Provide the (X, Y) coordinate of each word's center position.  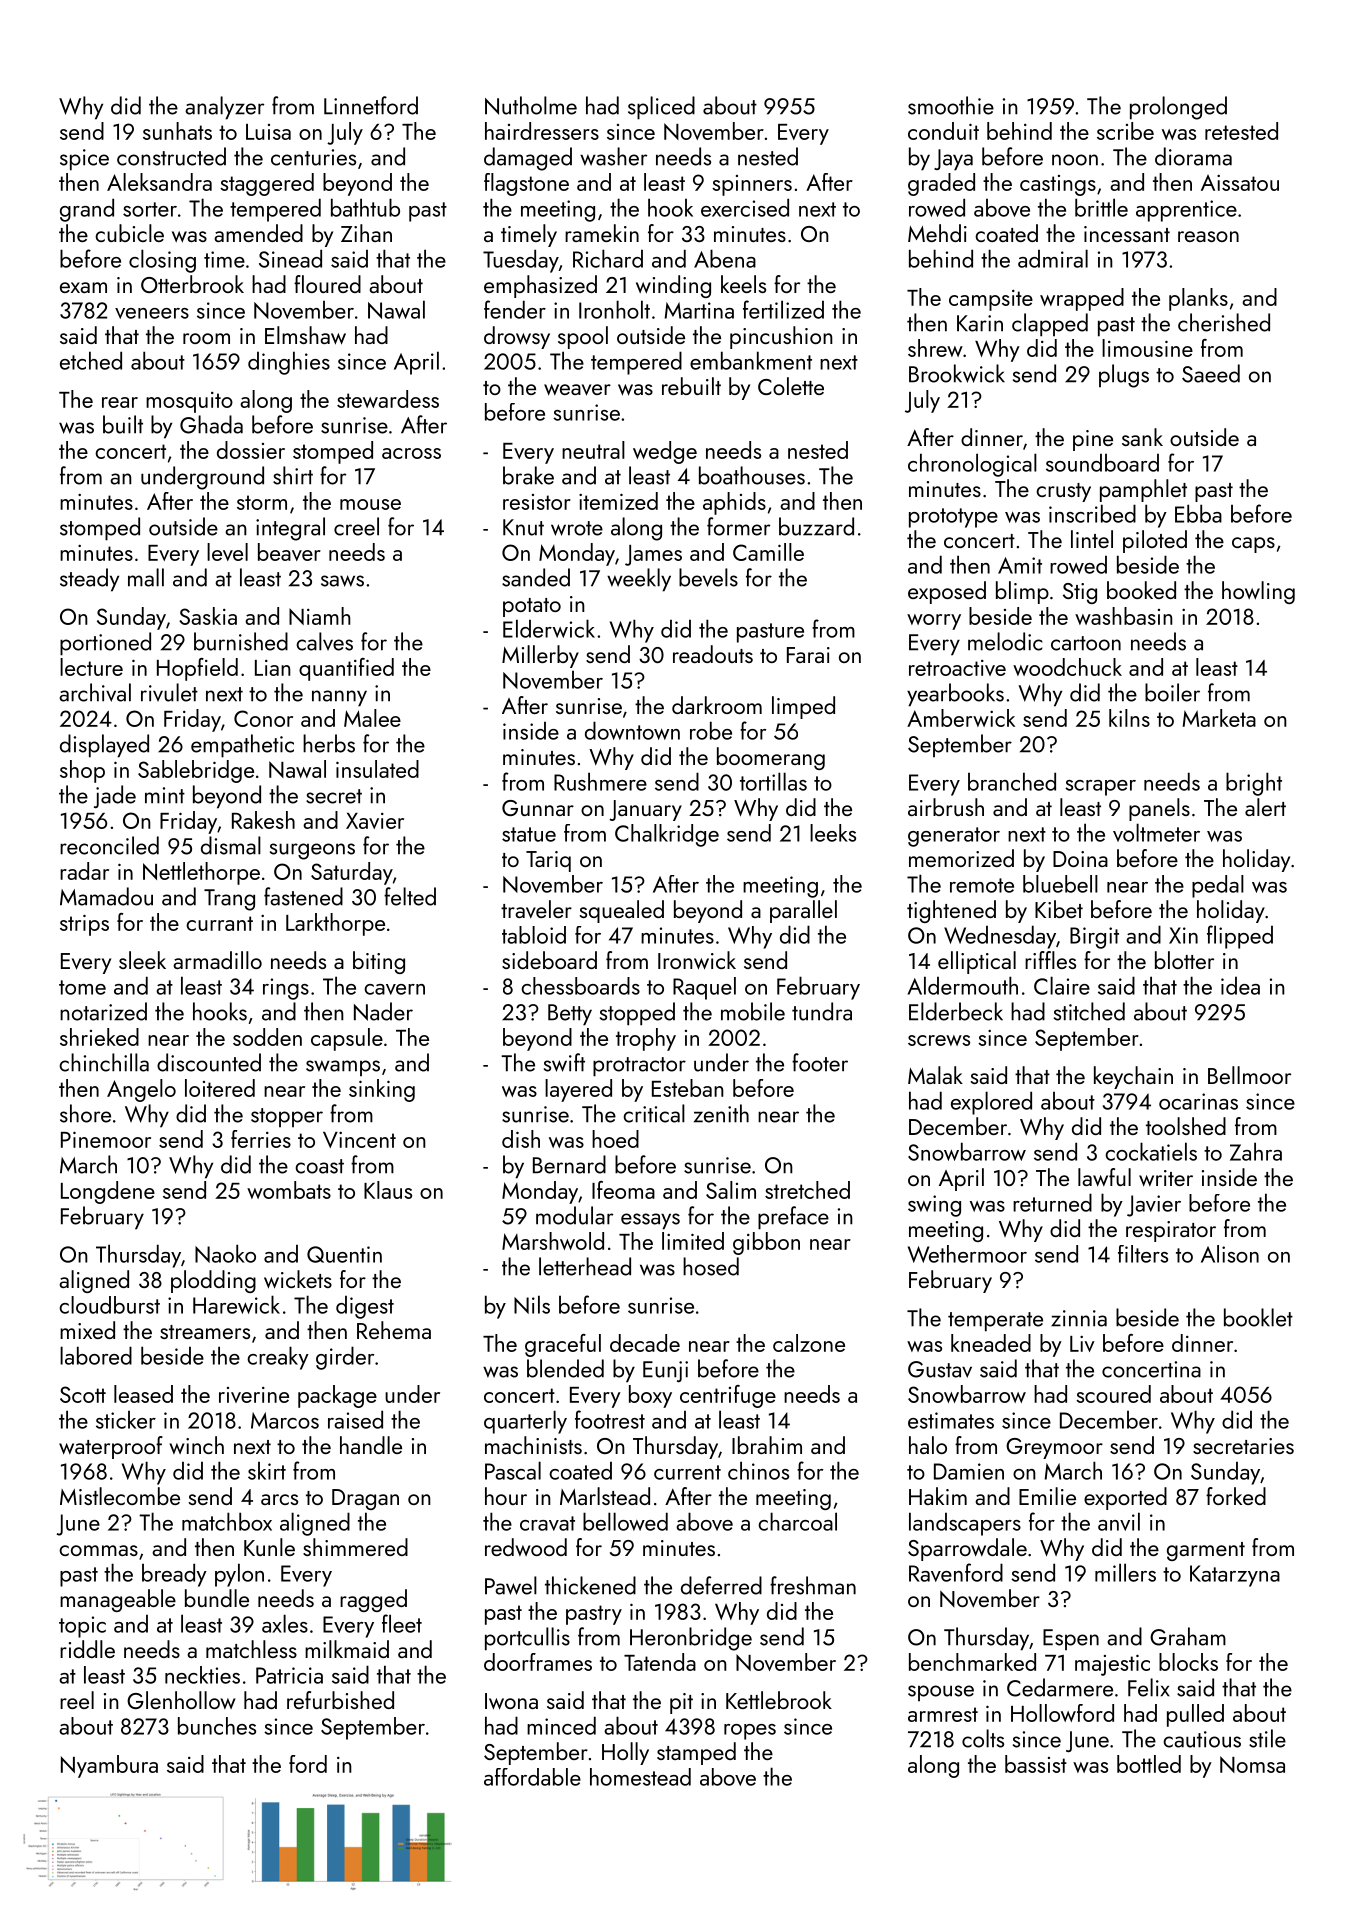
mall (146, 577)
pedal (1218, 886)
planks (1198, 299)
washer (613, 156)
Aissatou (1240, 183)
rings (286, 989)
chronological (972, 465)
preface (793, 1218)
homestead (640, 1777)
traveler (536, 909)
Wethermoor (967, 1254)
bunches (217, 1726)
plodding (213, 1281)
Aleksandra (159, 182)
